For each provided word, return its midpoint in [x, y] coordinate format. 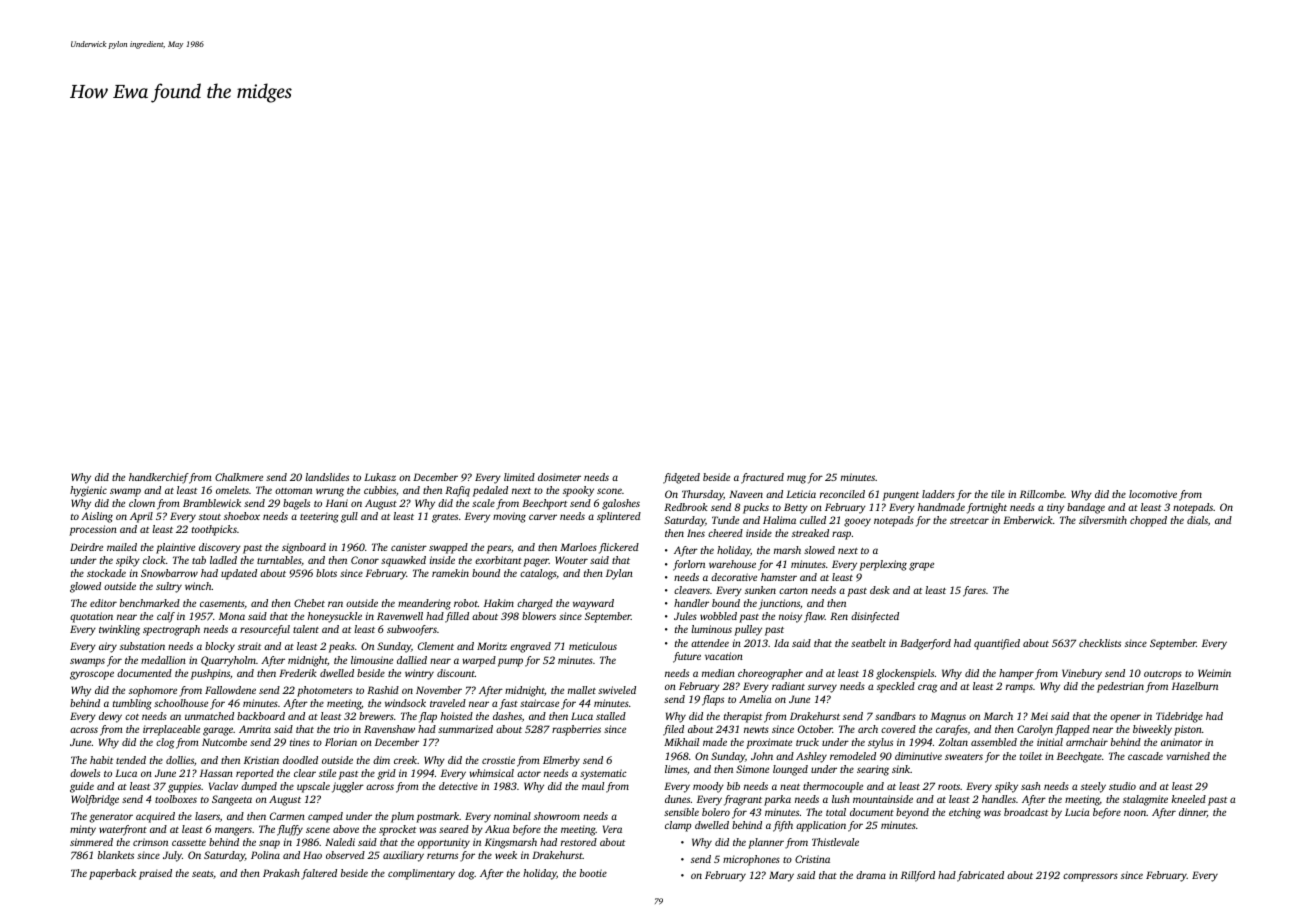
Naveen [746, 494]
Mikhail [681, 742]
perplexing [883, 565]
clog [165, 743]
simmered [91, 842]
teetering [319, 517]
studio [1122, 786]
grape [921, 566]
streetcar [969, 521]
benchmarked [150, 603]
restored [579, 842]
